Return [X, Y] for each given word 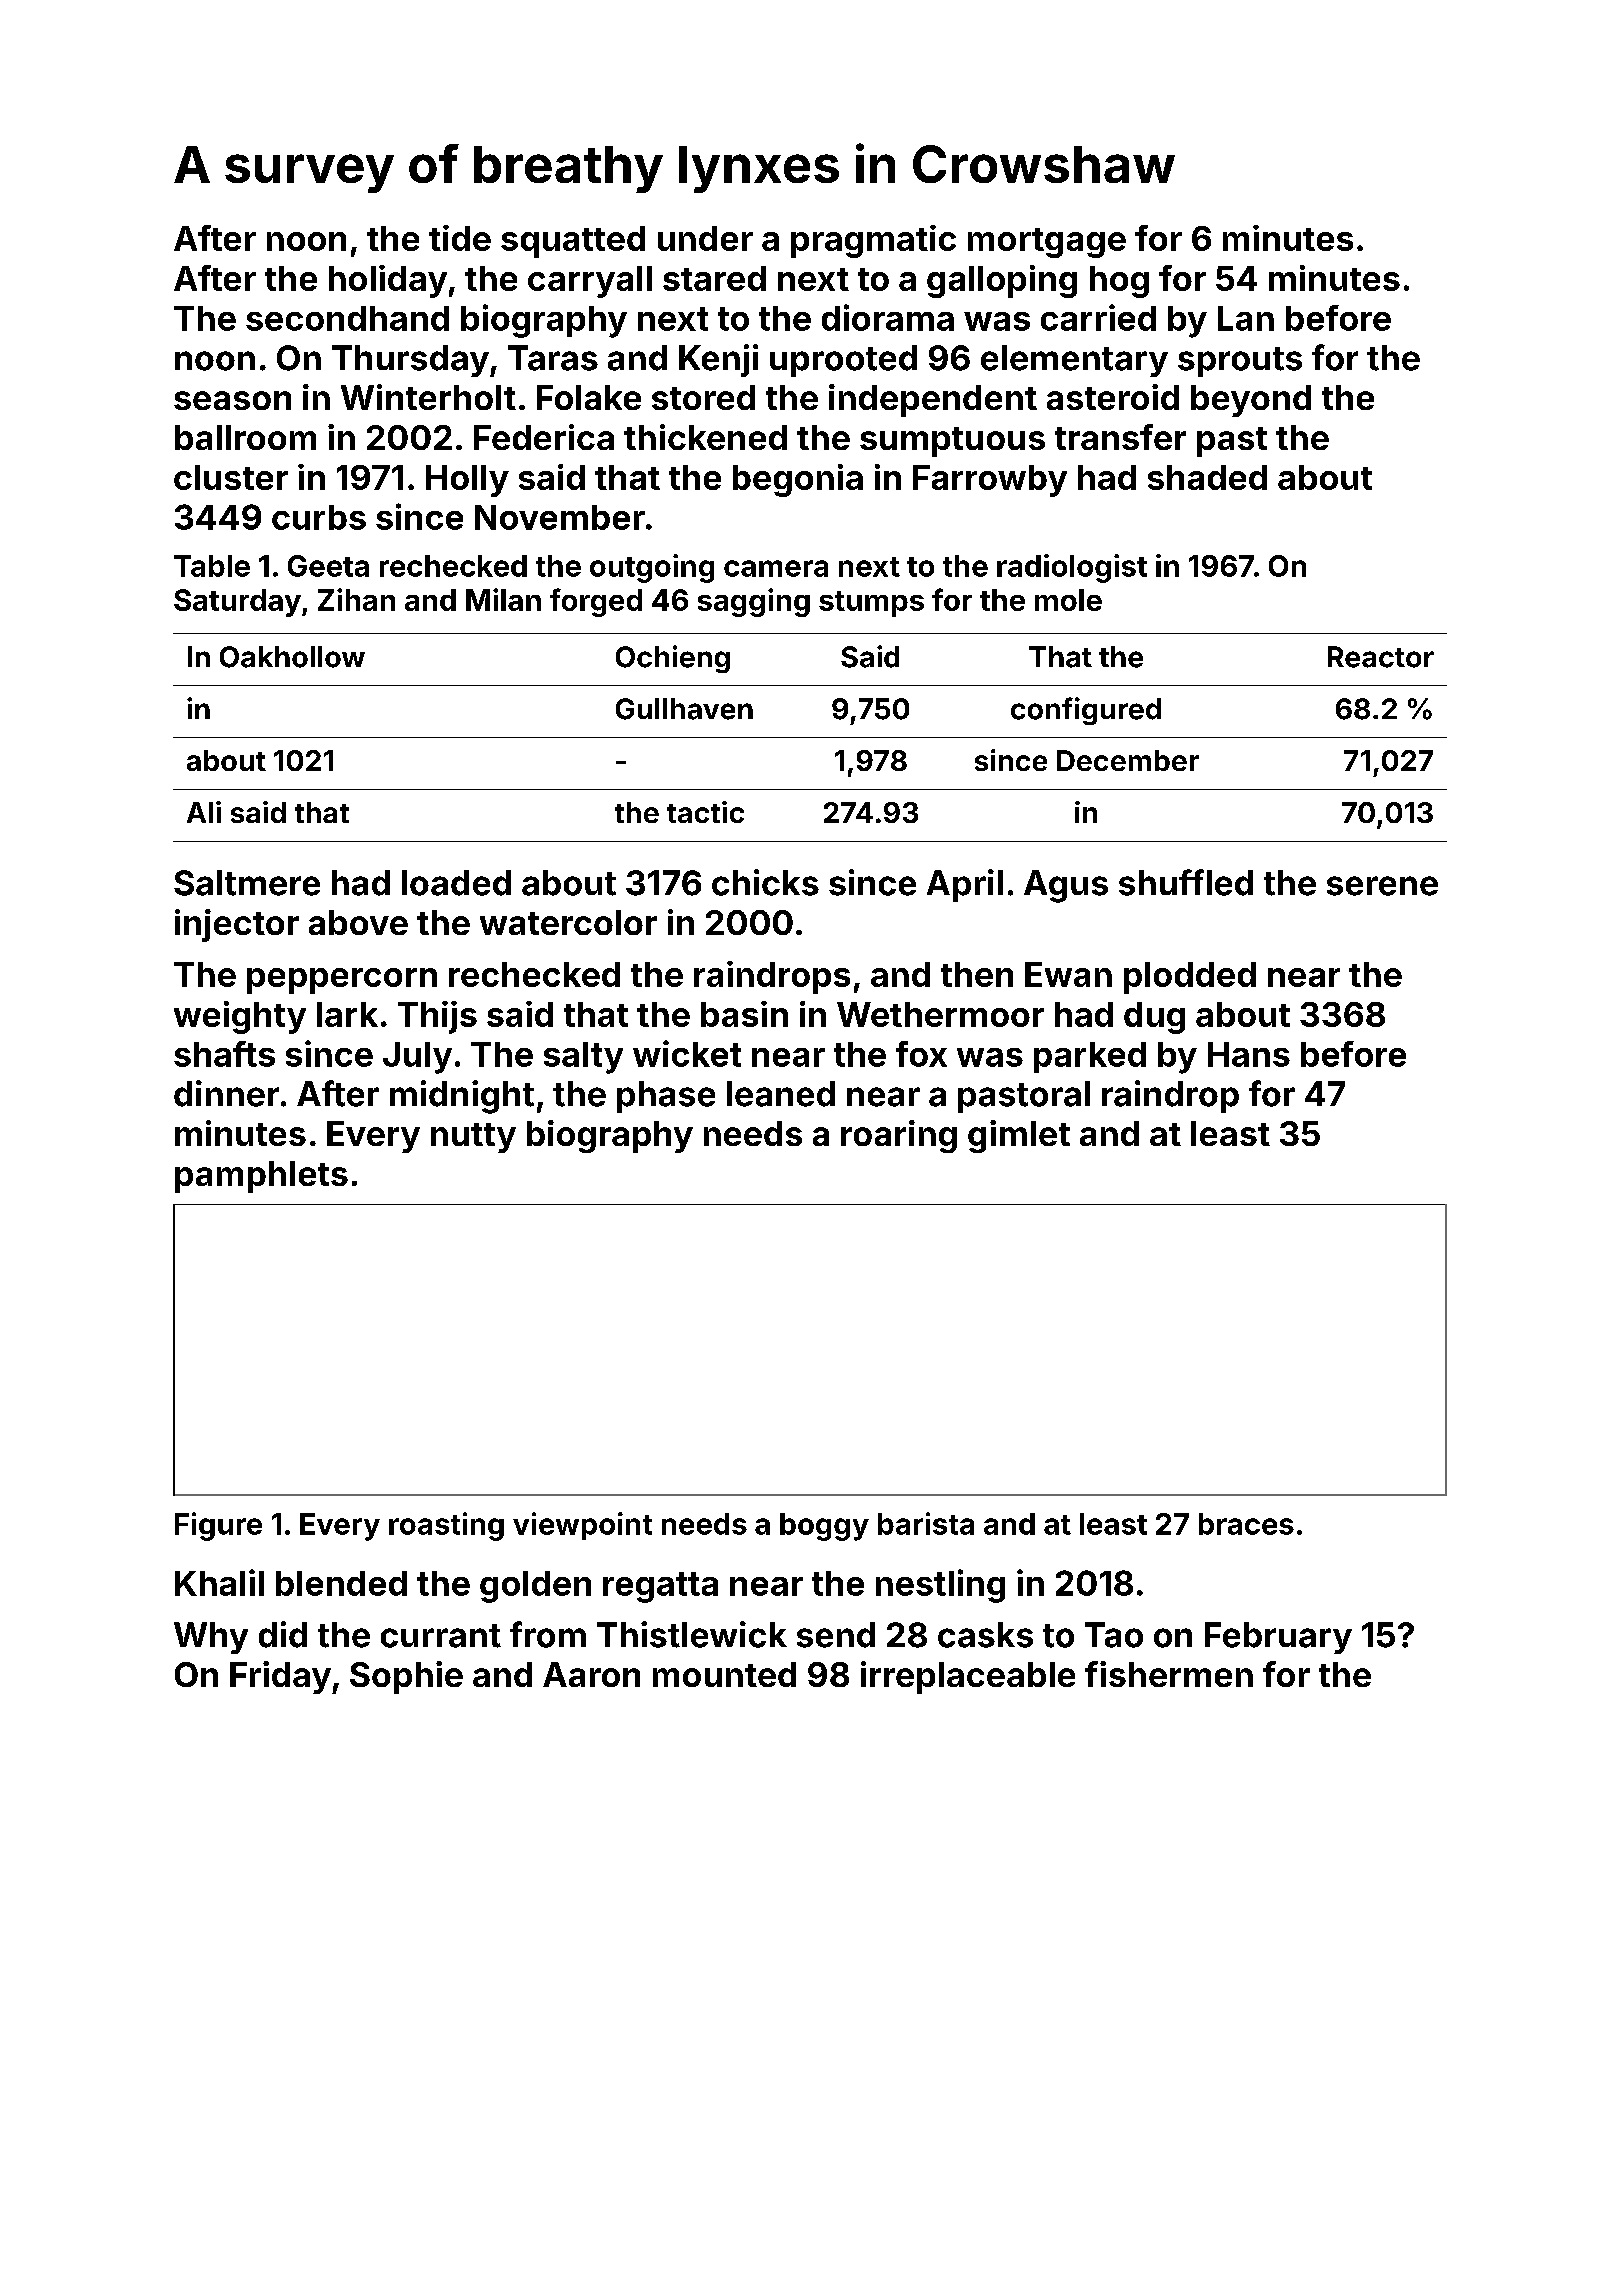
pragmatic [873, 241]
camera [776, 568]
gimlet [1019, 1136]
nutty [473, 1138]
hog [1119, 282]
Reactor [1381, 657]
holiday [388, 281]
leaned [781, 1094]
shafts [224, 1054]
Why [211, 1638]
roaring [899, 1136]
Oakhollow [292, 657]
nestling [940, 1586]
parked [1090, 1057]
